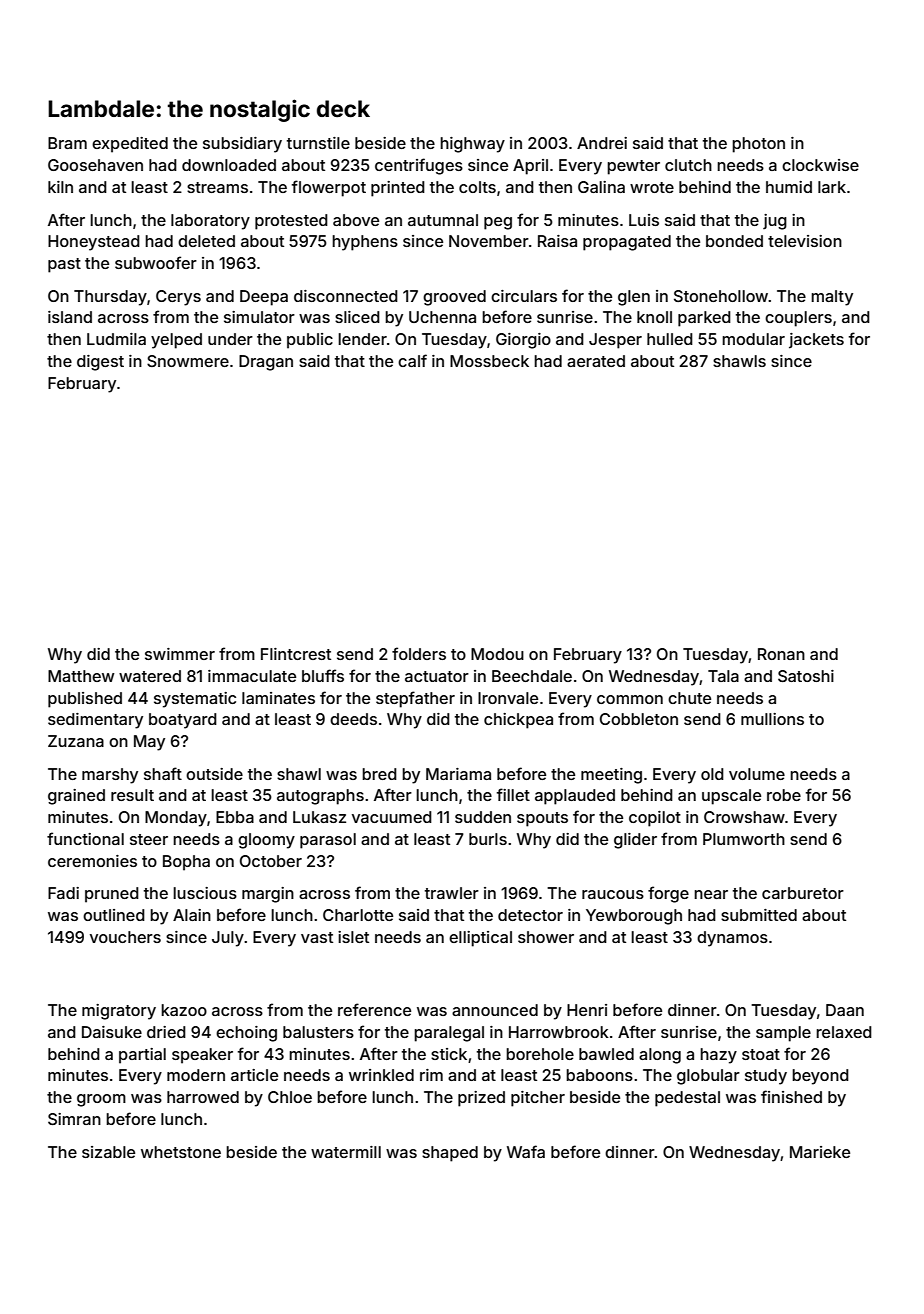 This screenshot has width=924, height=1314. What do you see at coordinates (296, 654) in the screenshot?
I see `Flintcrest` at bounding box center [296, 654].
